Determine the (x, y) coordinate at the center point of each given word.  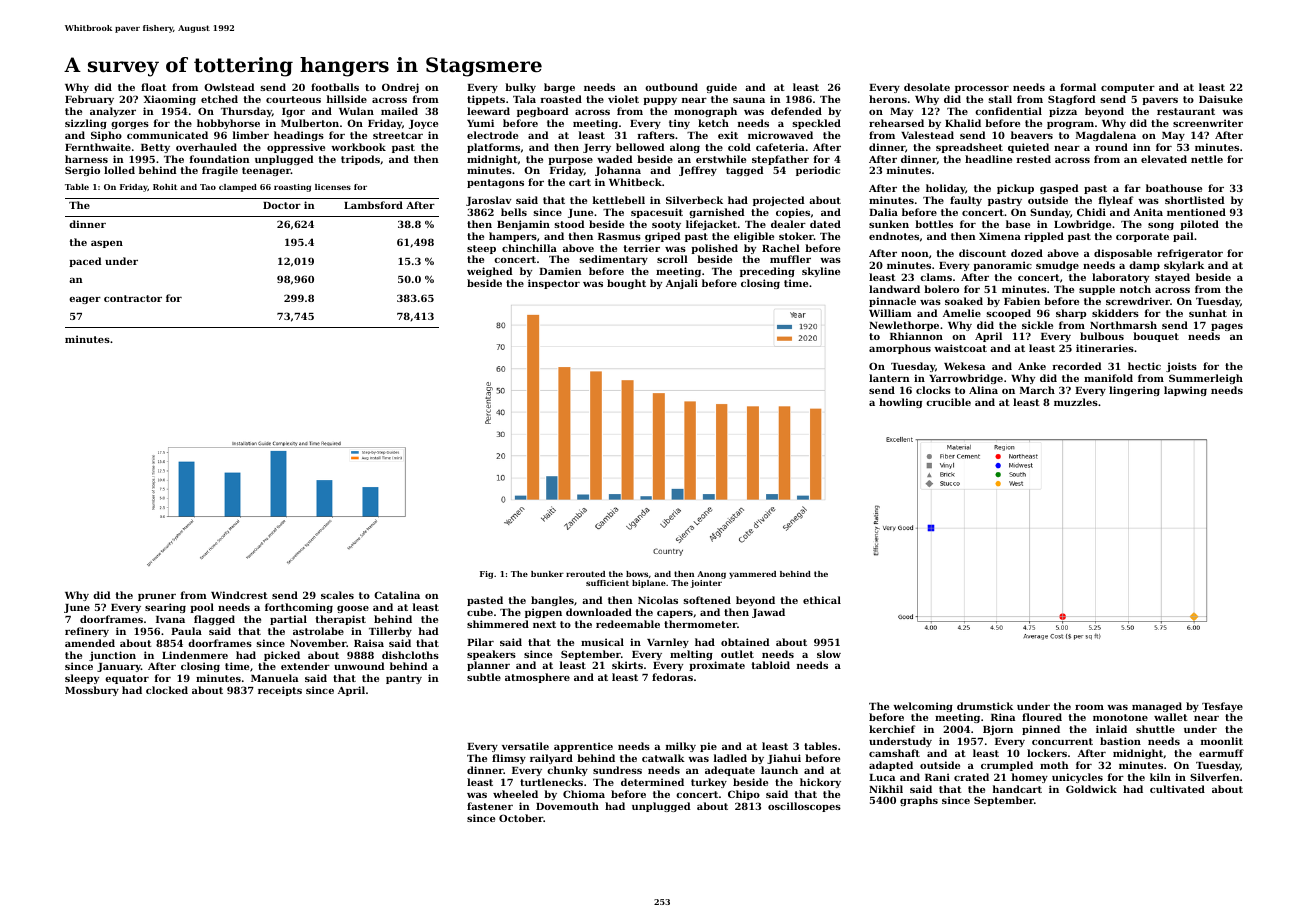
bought (626, 284)
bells (514, 212)
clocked (167, 690)
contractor (133, 298)
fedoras (672, 677)
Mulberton (310, 123)
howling (900, 403)
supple (1097, 290)
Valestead (927, 135)
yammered (752, 575)
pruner (157, 597)
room (1089, 707)
